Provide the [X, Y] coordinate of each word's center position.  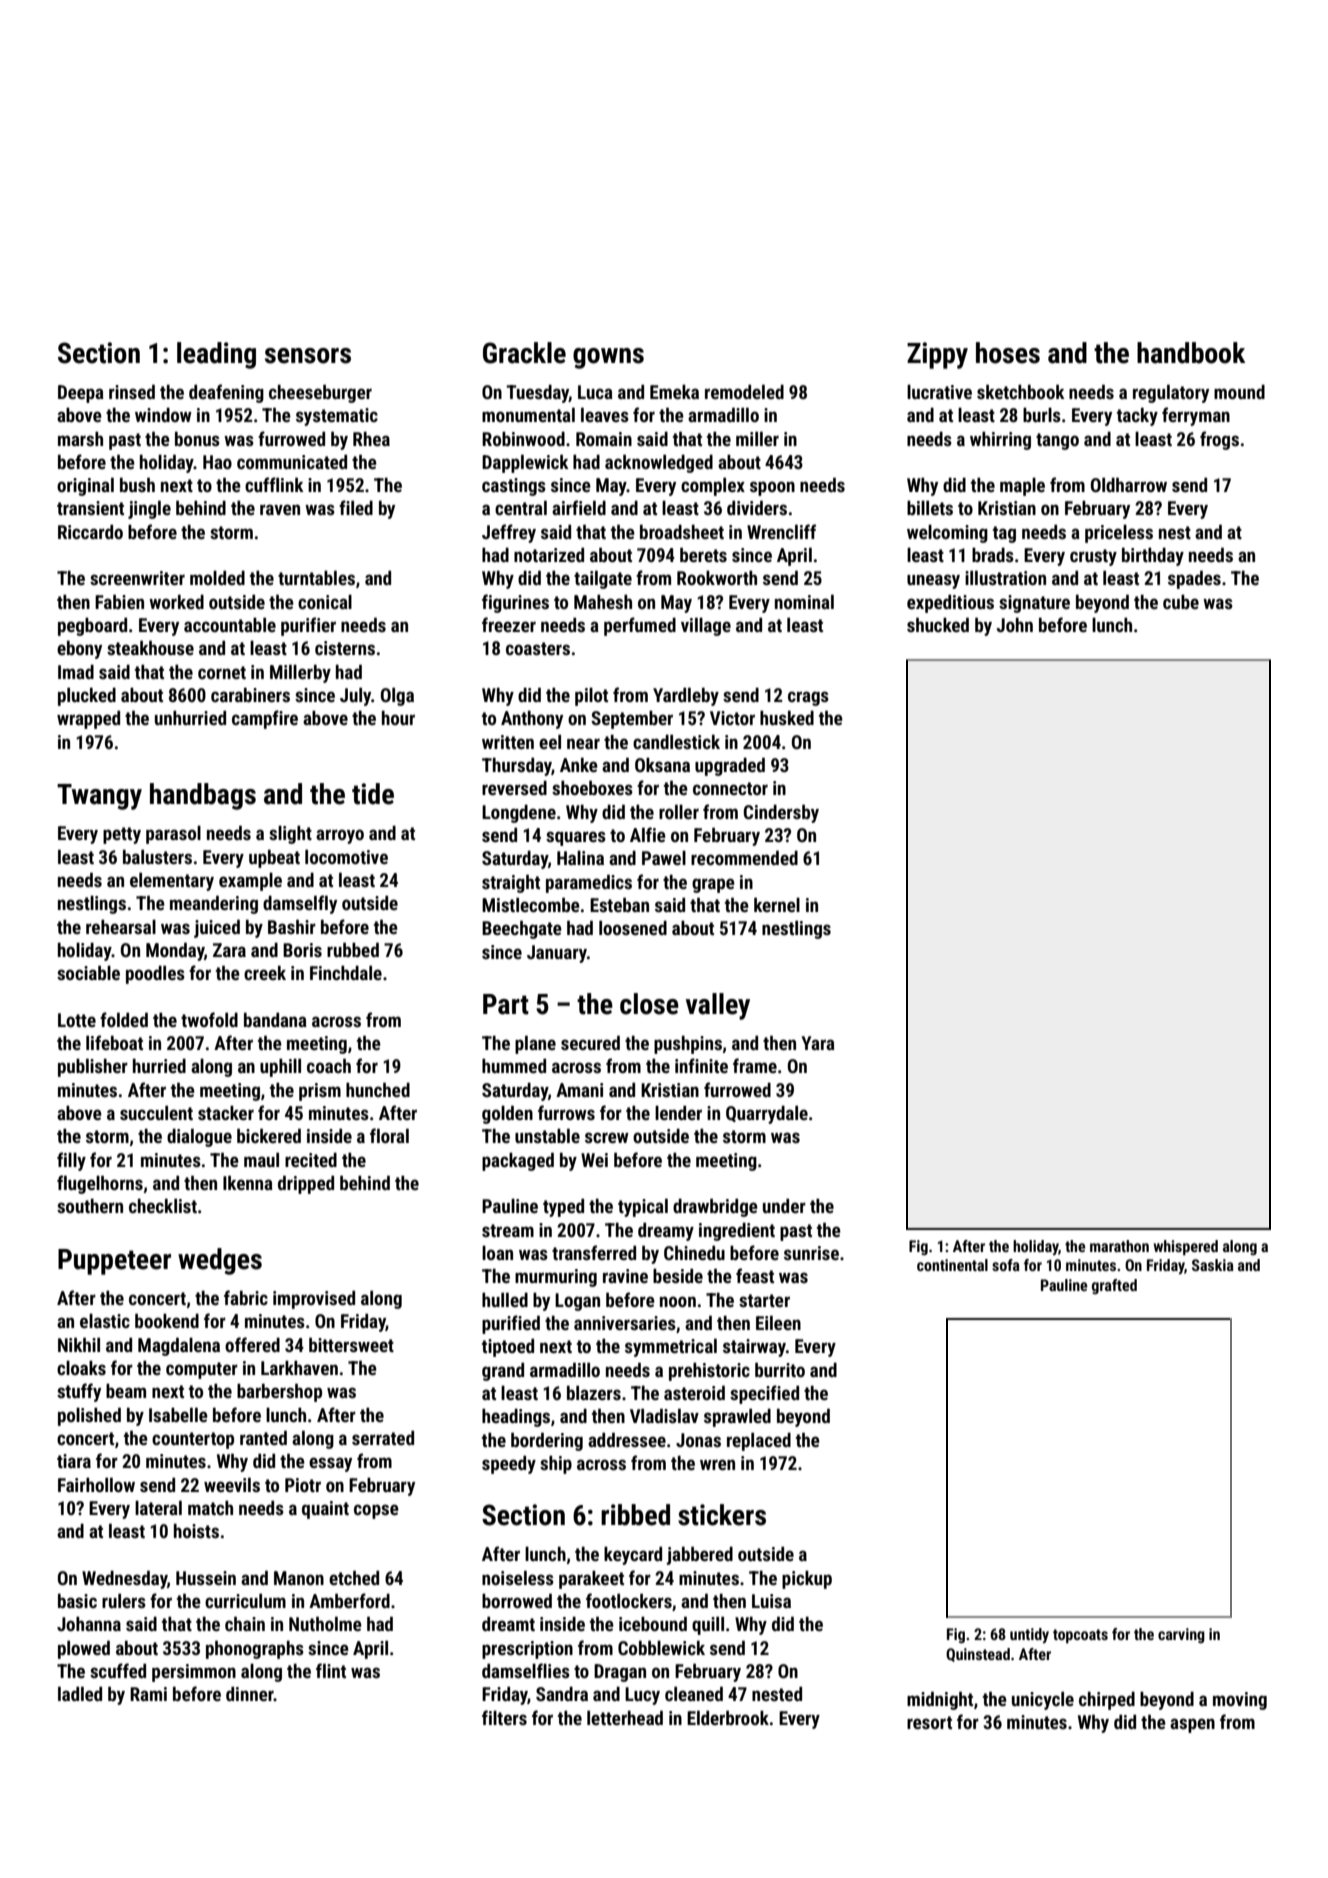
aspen [1192, 1725]
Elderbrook [728, 1717]
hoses [1008, 353]
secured [590, 1042]
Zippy [937, 355]
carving [1181, 1635]
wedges [220, 1261]
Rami [148, 1694]
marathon [1119, 1246]
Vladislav [664, 1415]
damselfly [300, 904]
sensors [308, 356]
